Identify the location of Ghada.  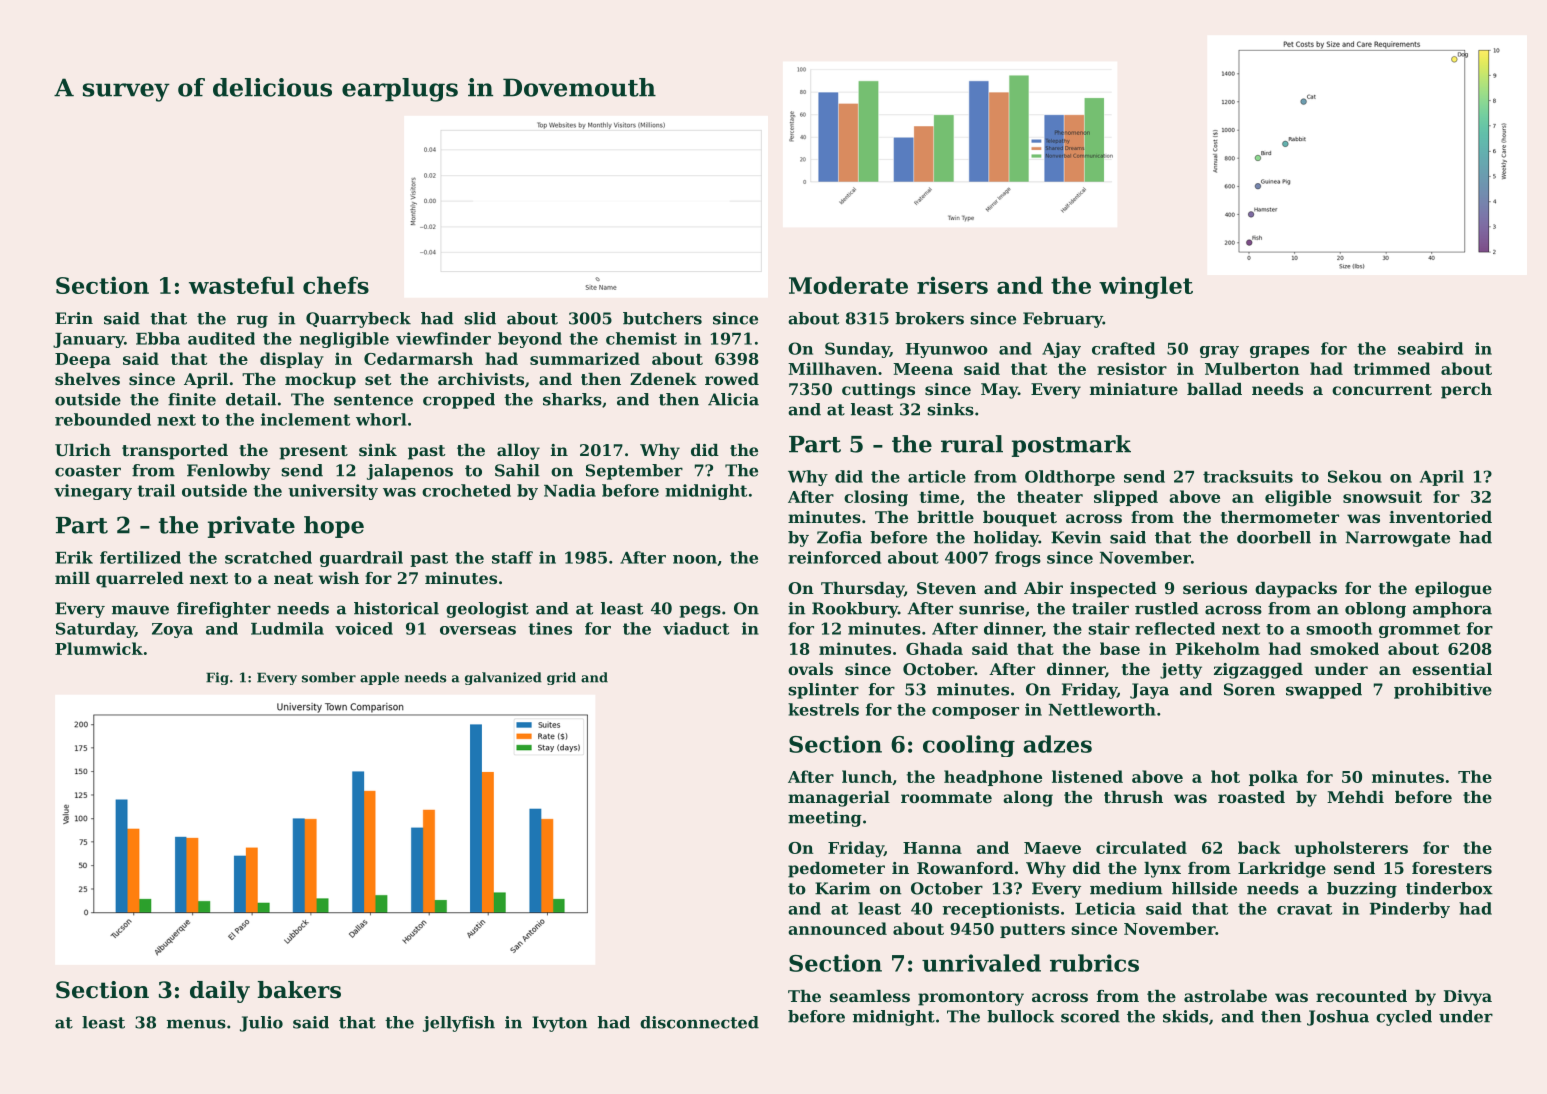
(934, 648).
